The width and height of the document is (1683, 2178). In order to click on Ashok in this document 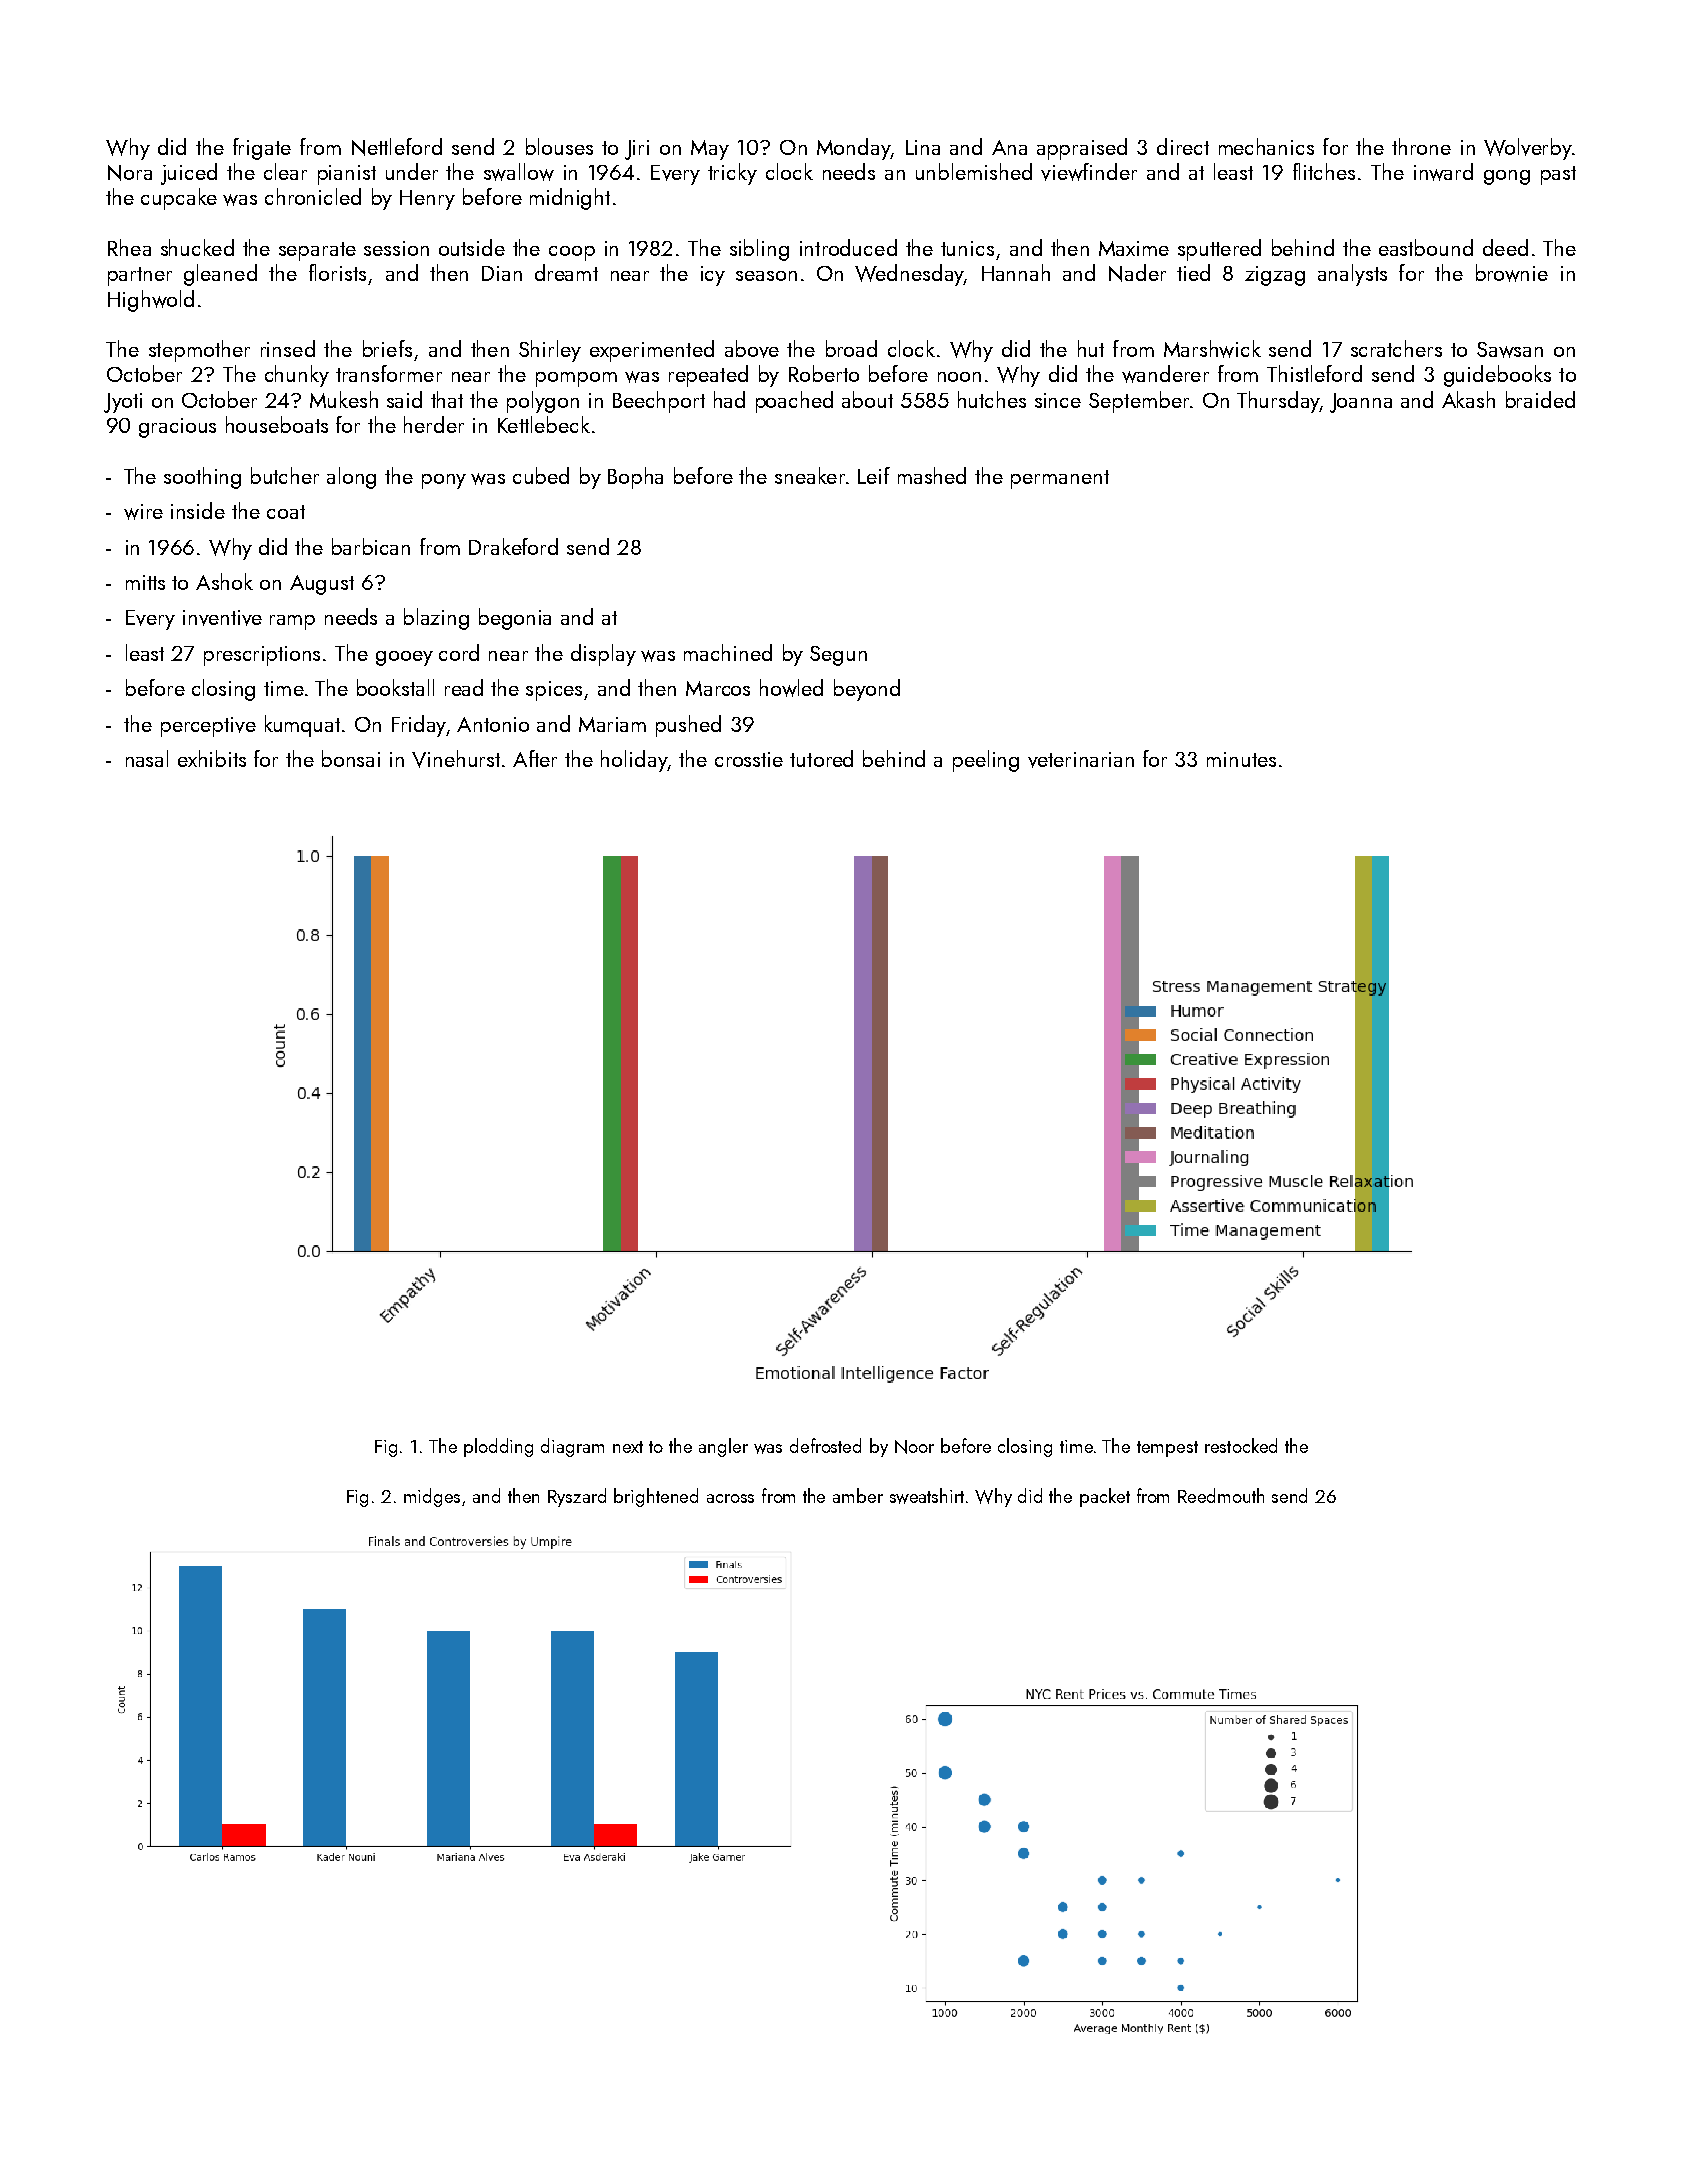, I will do `click(224, 581)`.
